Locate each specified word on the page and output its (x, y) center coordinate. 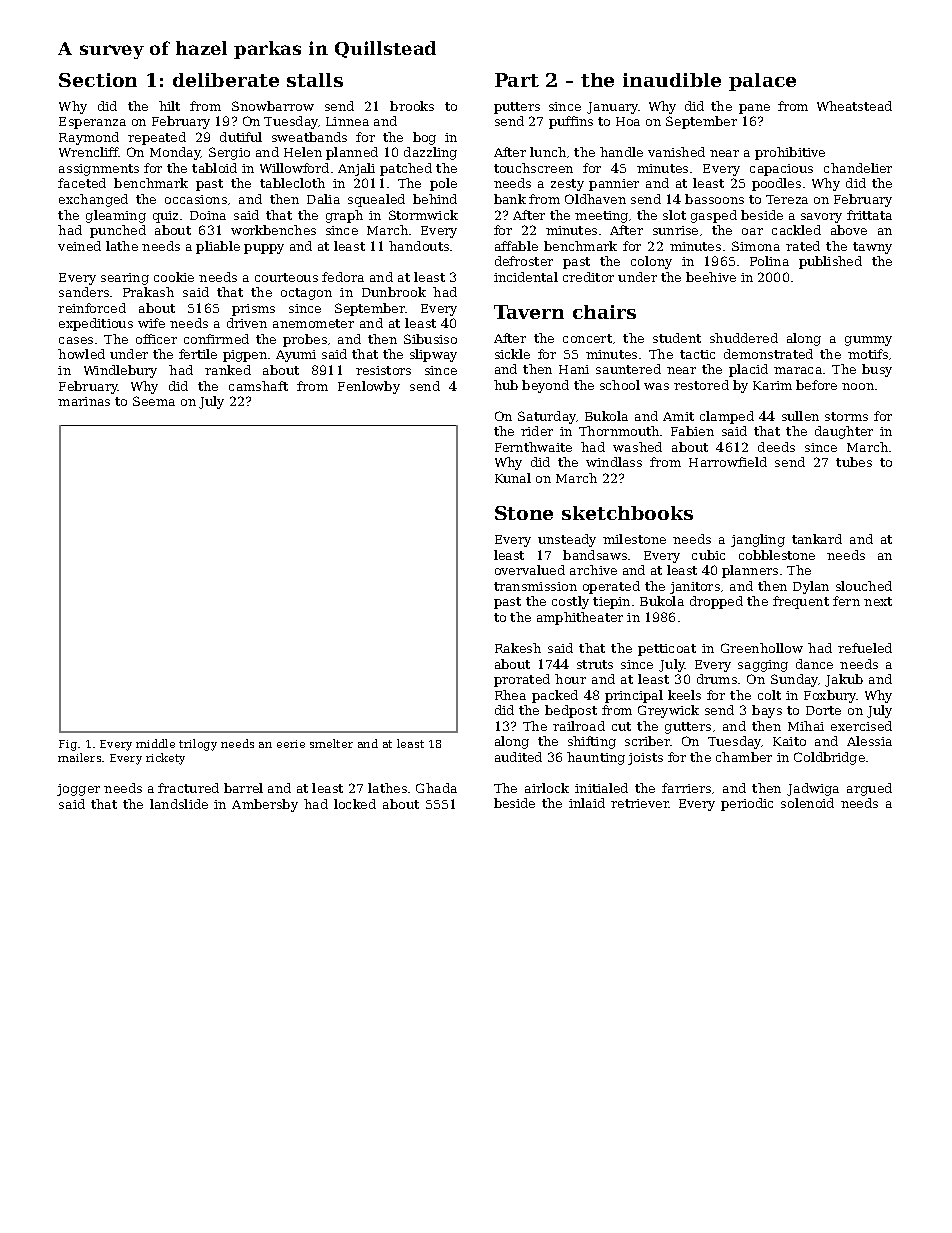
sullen (800, 416)
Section (98, 80)
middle (155, 743)
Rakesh (518, 648)
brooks (412, 106)
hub (506, 385)
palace (762, 82)
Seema (154, 401)
